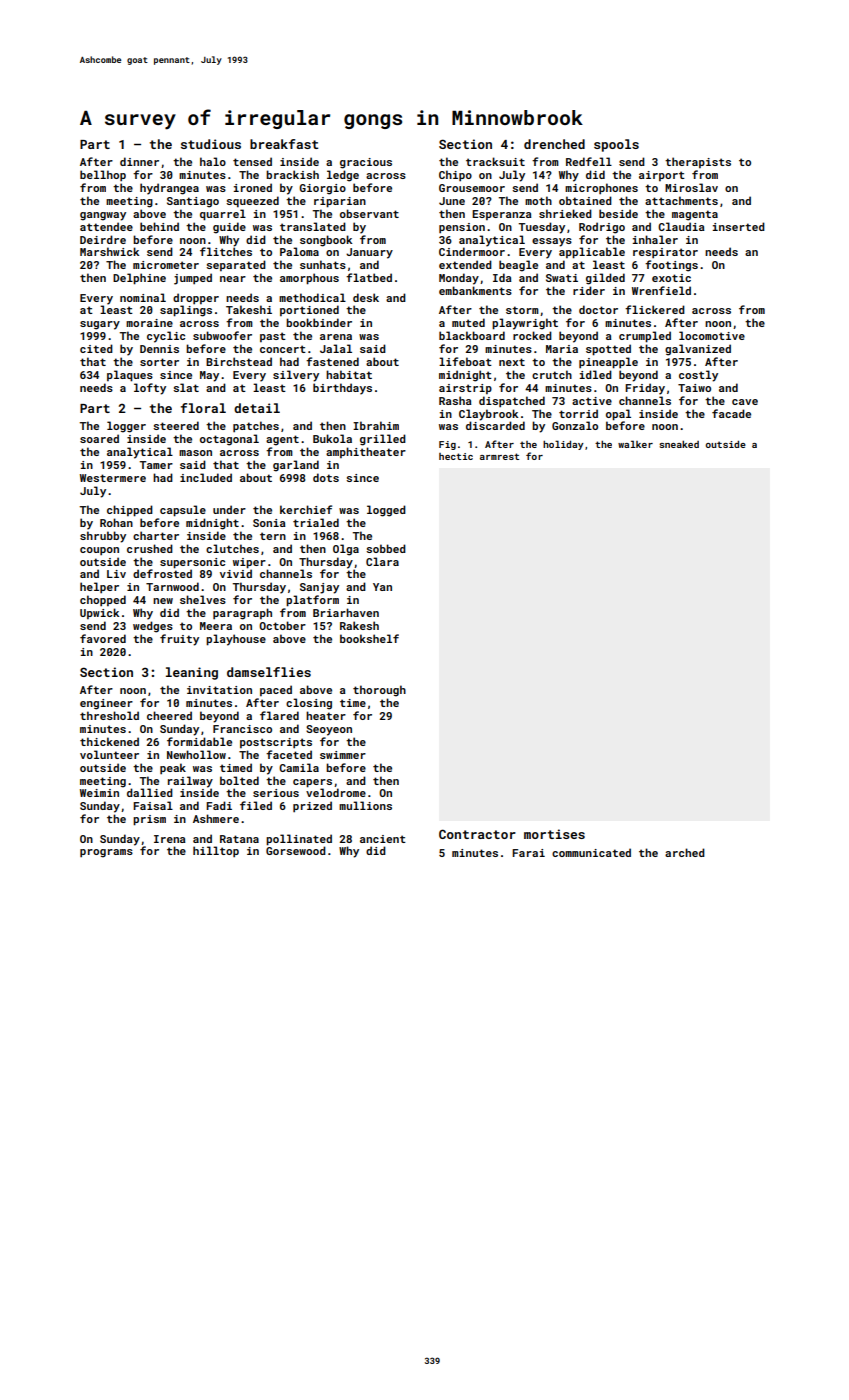  What do you see at coordinates (236, 265) in the document?
I see `separated` at bounding box center [236, 265].
